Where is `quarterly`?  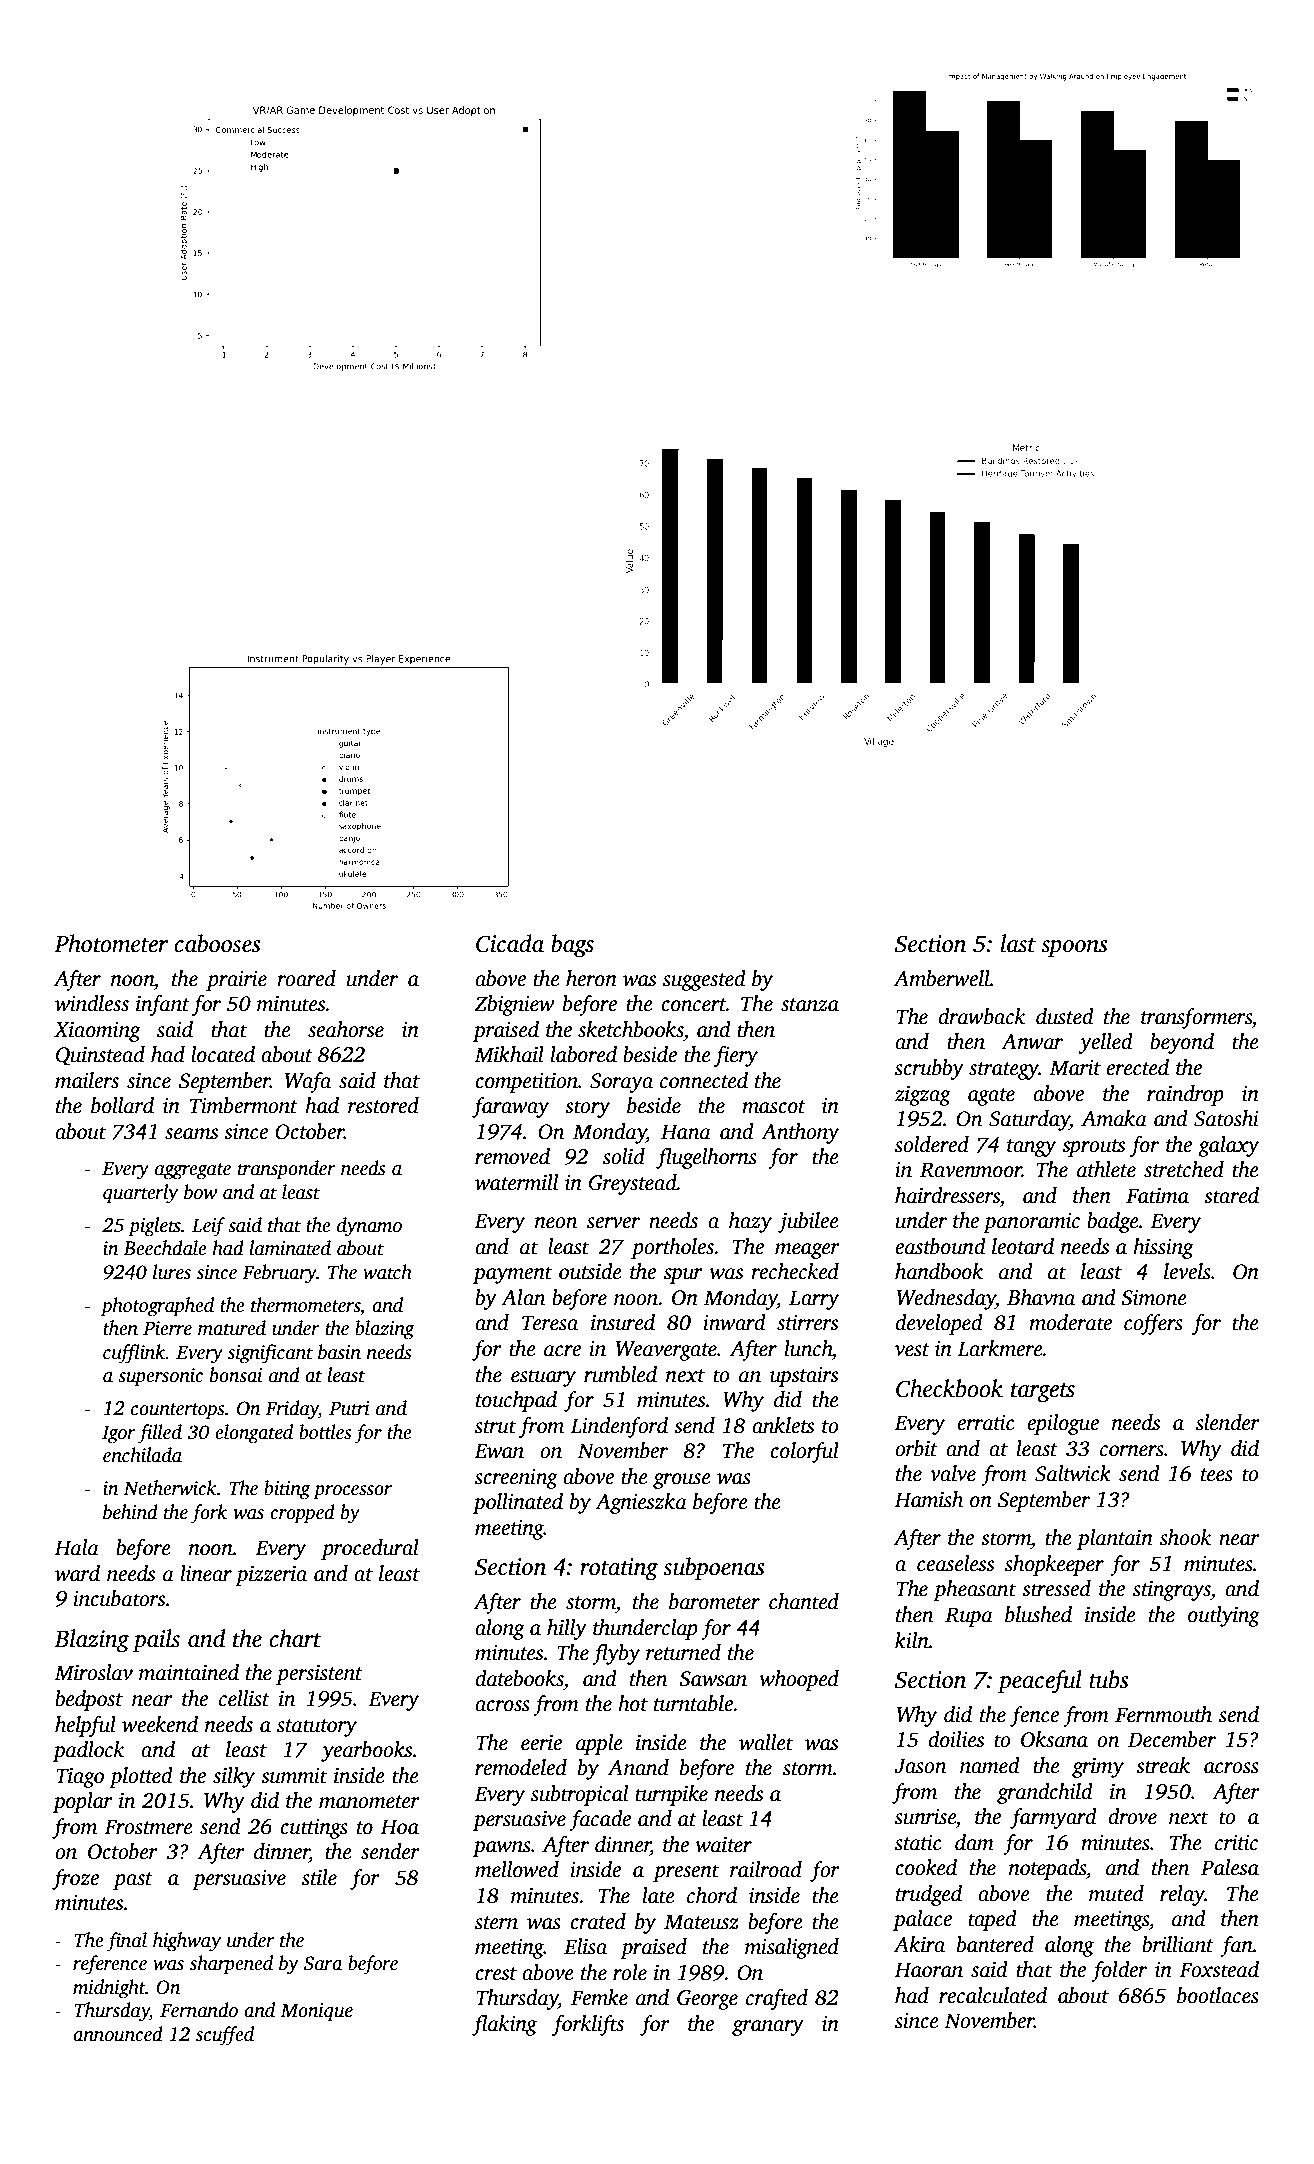
quarterly is located at coordinates (140, 1194).
